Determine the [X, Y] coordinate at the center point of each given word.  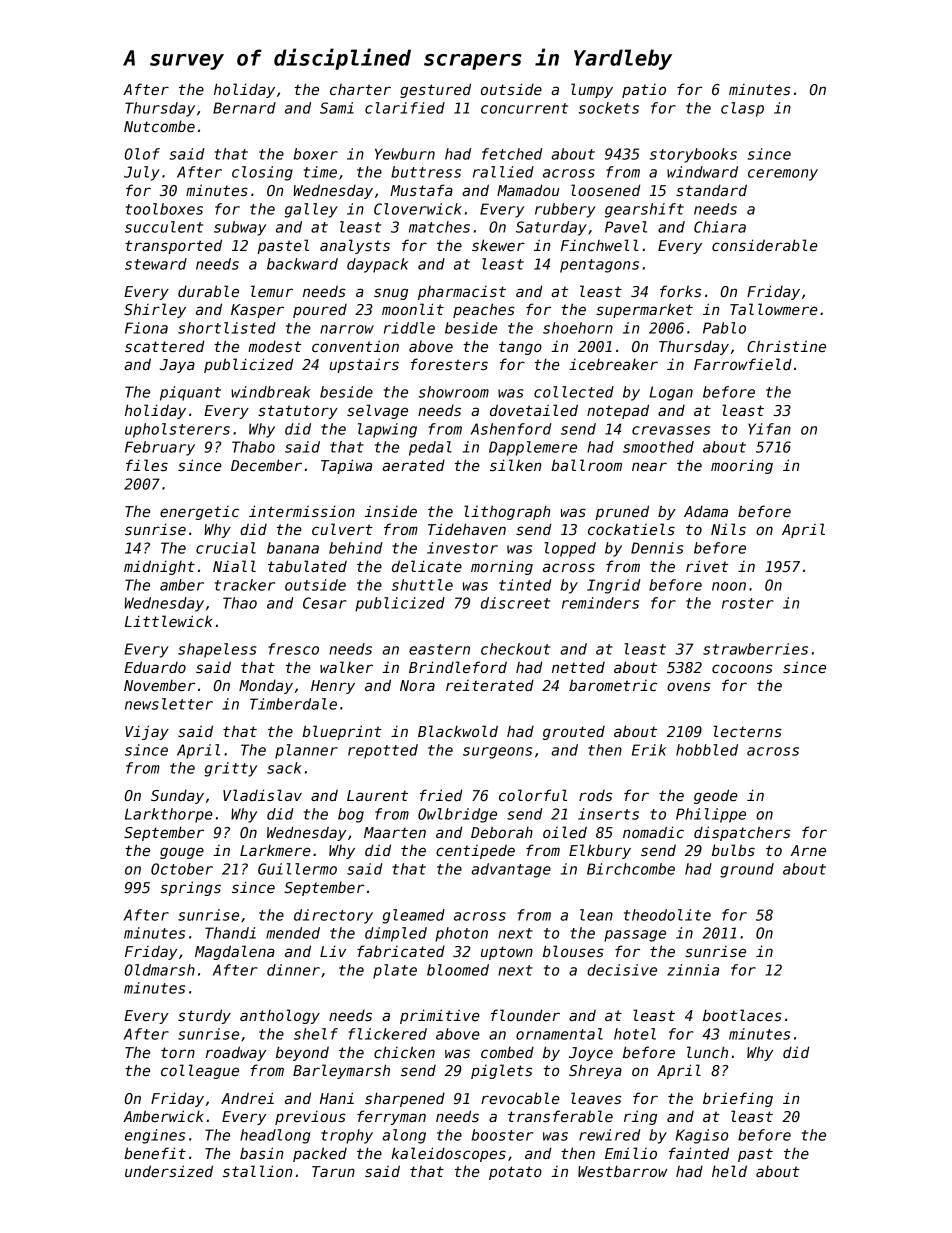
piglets [501, 1071]
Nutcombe [159, 126]
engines [155, 1136]
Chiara [720, 227]
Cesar [325, 603]
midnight [159, 567]
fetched [512, 154]
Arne [808, 850]
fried [441, 795]
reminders [600, 603]
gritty [230, 769]
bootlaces [742, 1015]
